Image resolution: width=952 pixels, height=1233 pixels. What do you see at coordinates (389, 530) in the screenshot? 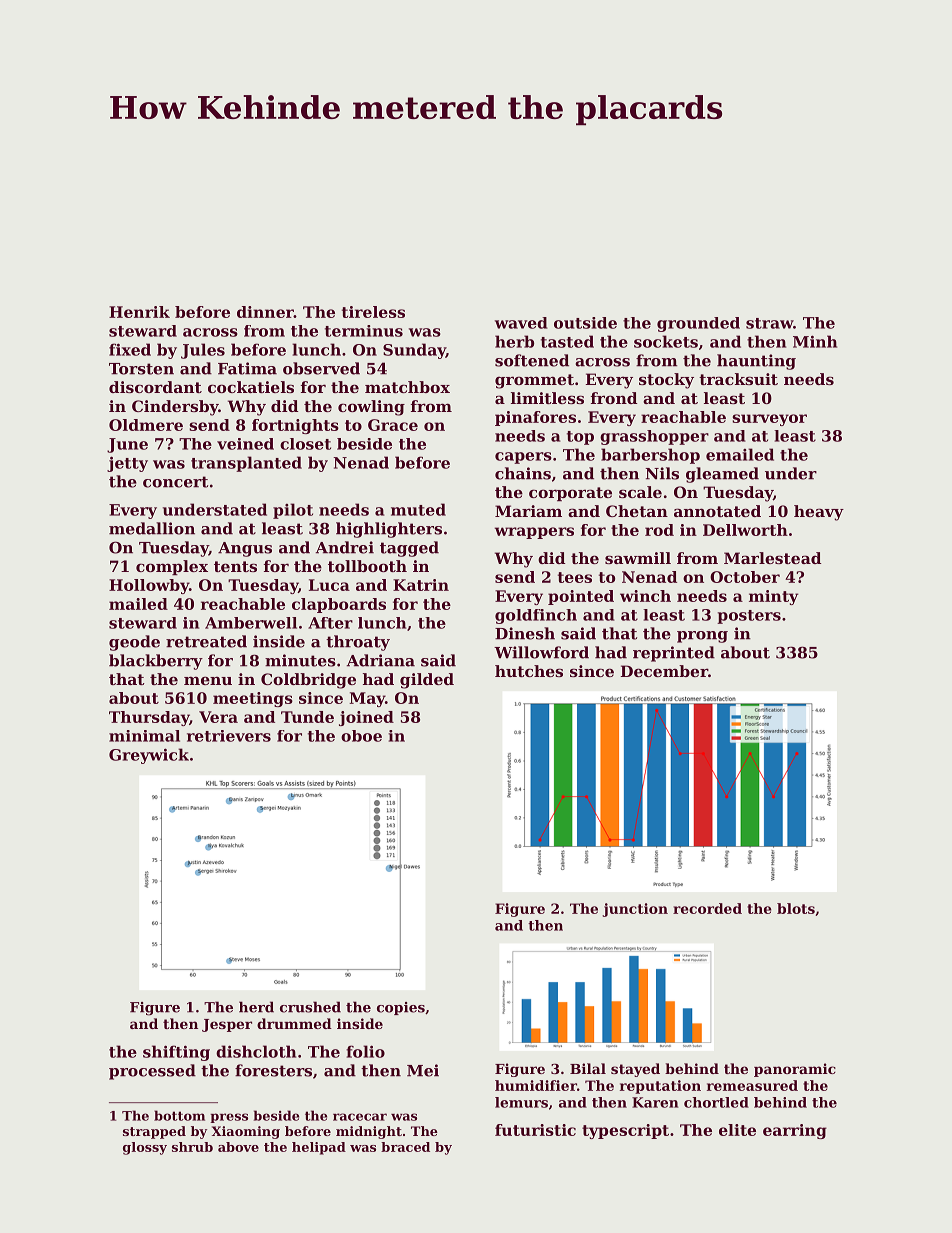
I see `highlighters` at bounding box center [389, 530].
